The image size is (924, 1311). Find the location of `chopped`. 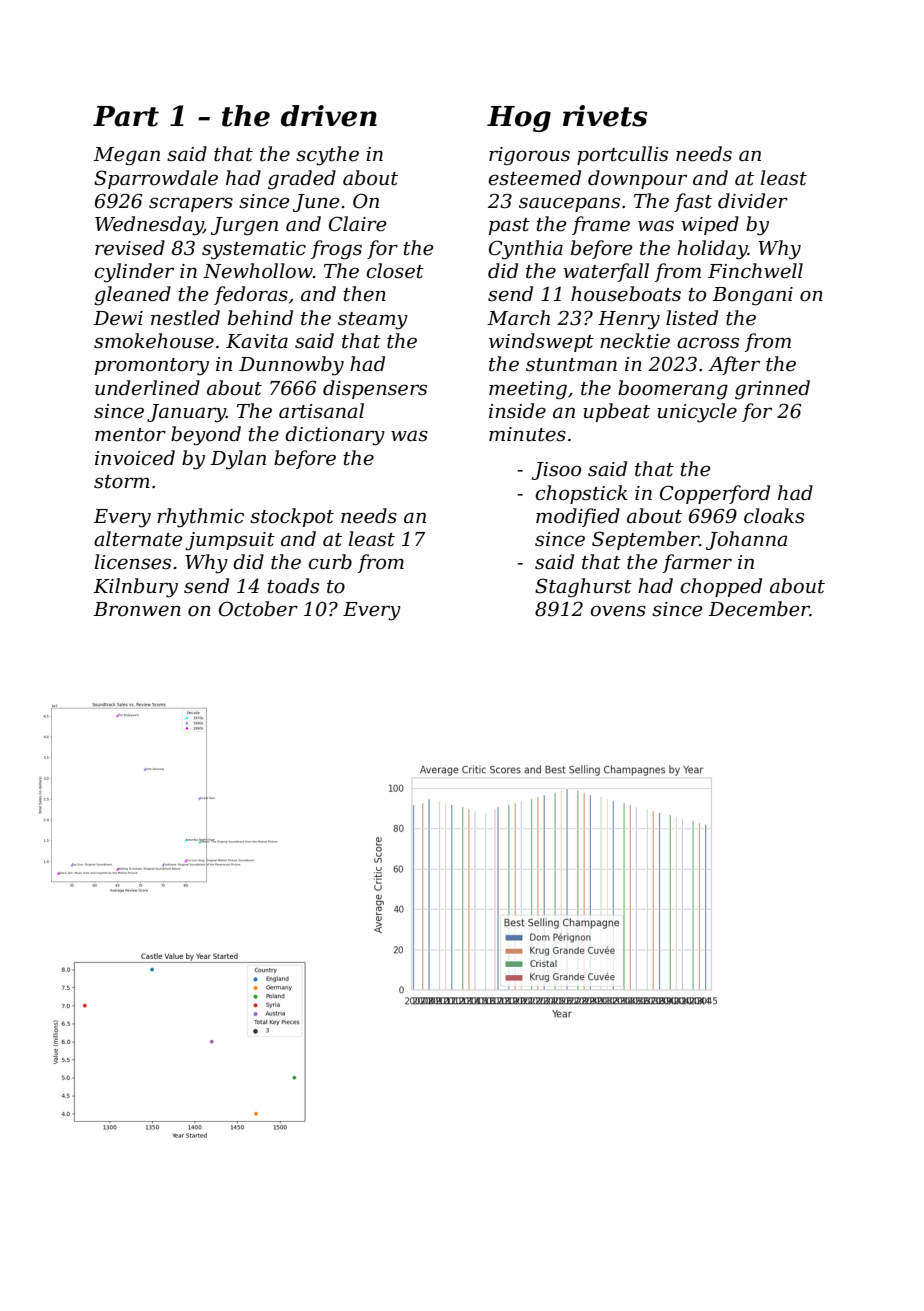

chopped is located at coordinates (721, 587).
